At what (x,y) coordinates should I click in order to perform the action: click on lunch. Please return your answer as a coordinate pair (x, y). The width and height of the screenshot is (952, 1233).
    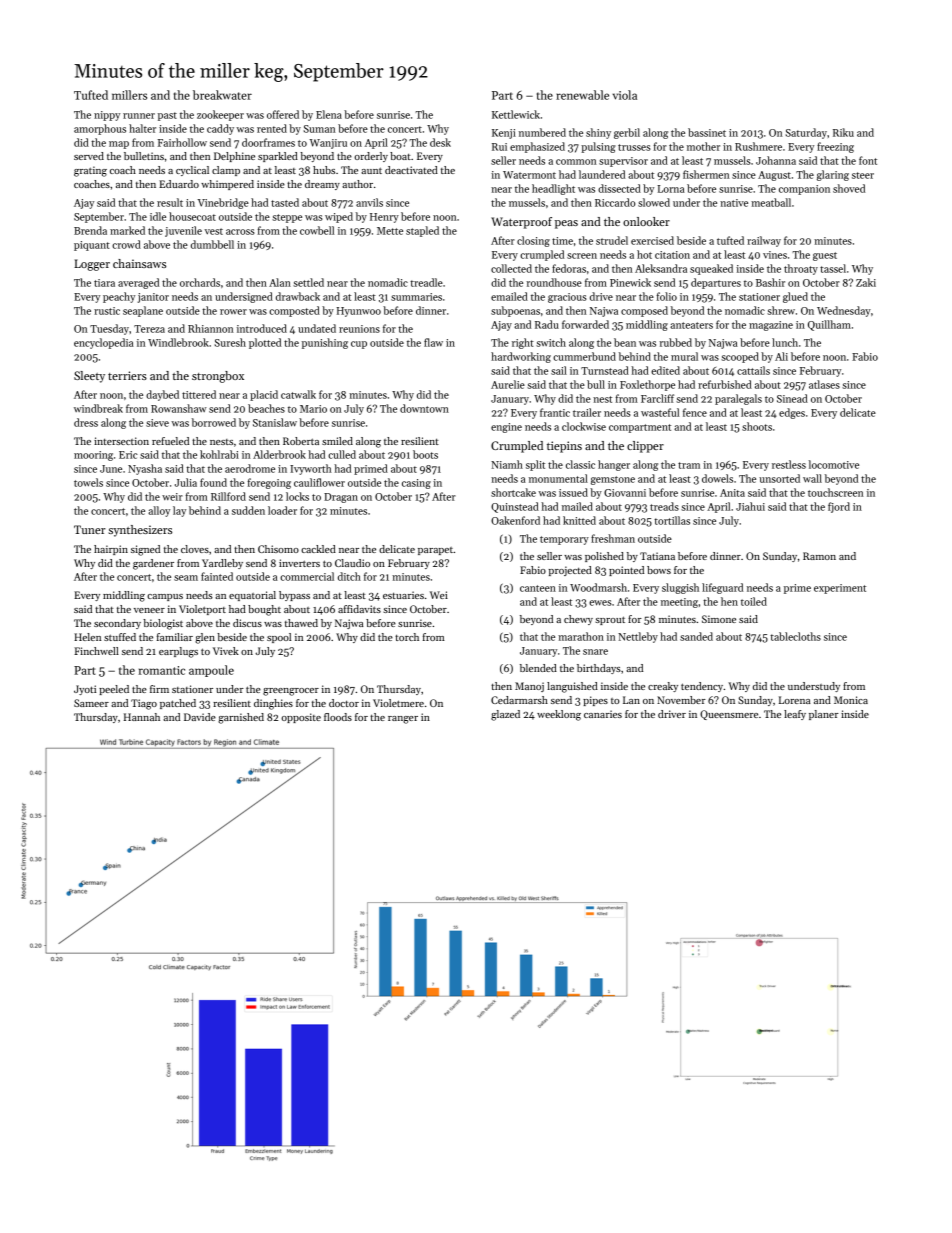
    Looking at the image, I should click on (785, 342).
